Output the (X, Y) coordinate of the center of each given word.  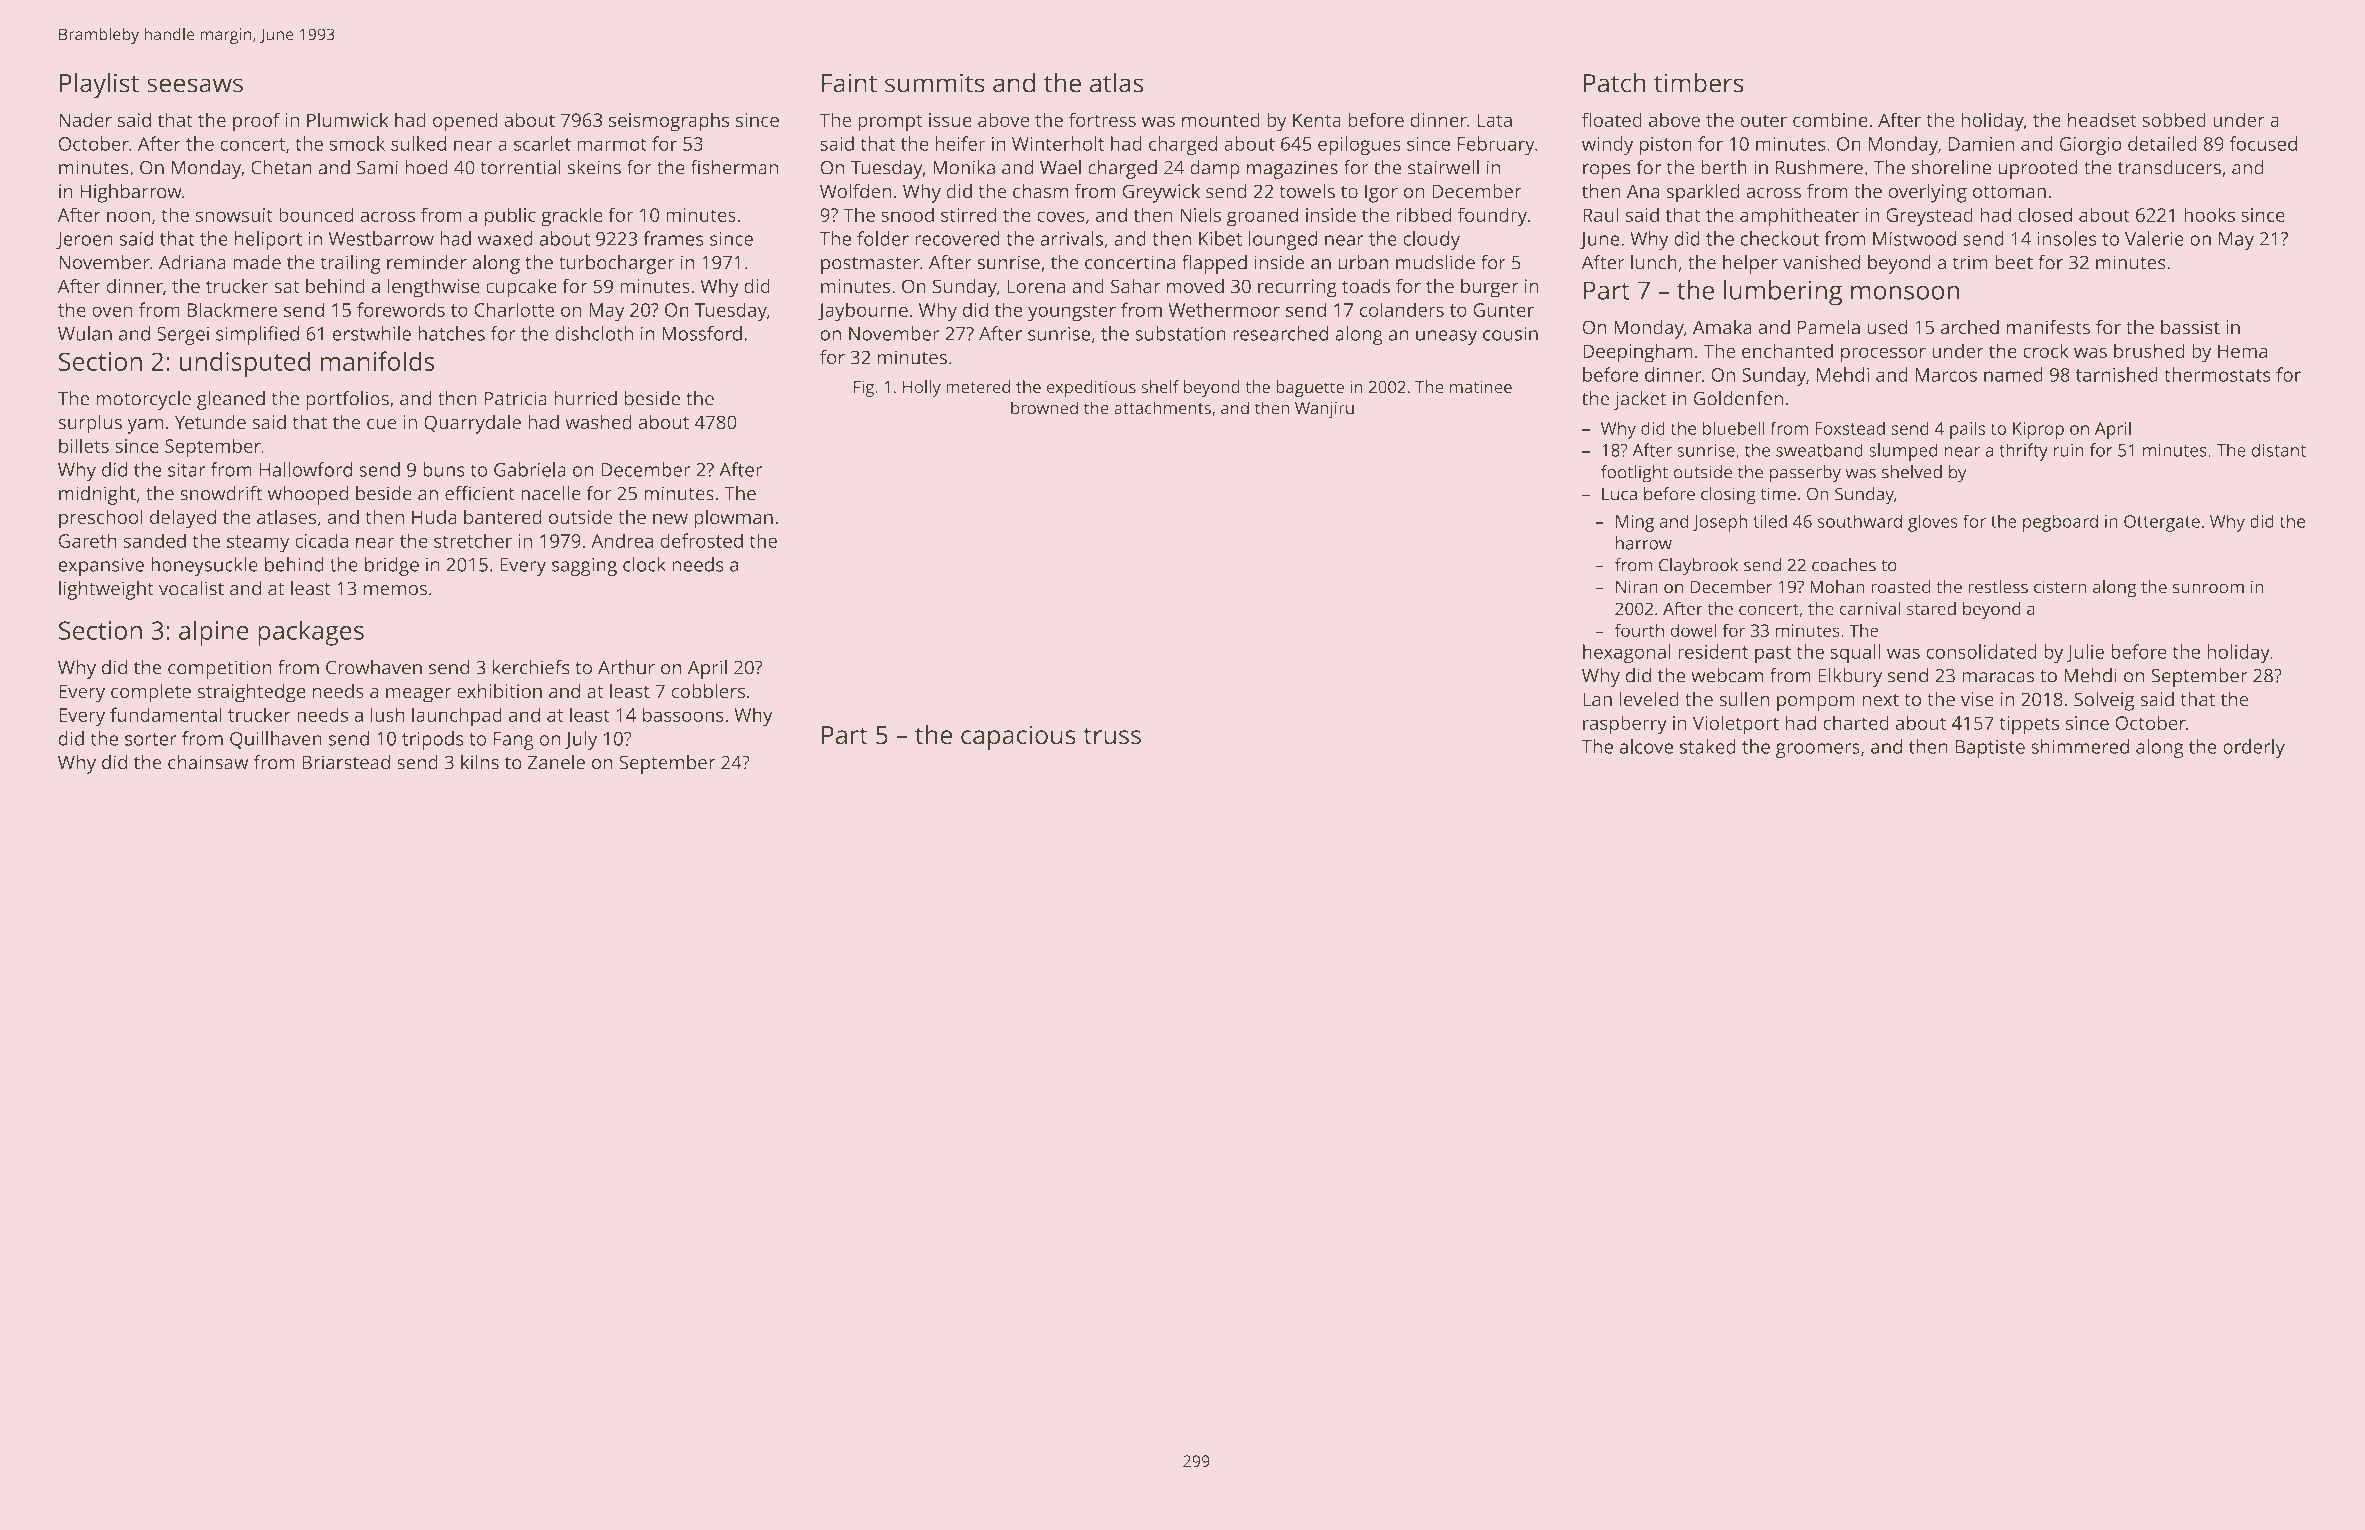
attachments (1162, 408)
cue (382, 424)
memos (395, 590)
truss (1112, 736)
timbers (1699, 83)
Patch (1615, 83)
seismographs (669, 122)
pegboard (2060, 523)
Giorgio (2091, 146)
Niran (1637, 587)
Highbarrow (131, 193)
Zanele (556, 762)
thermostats (2217, 374)
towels (1307, 191)
